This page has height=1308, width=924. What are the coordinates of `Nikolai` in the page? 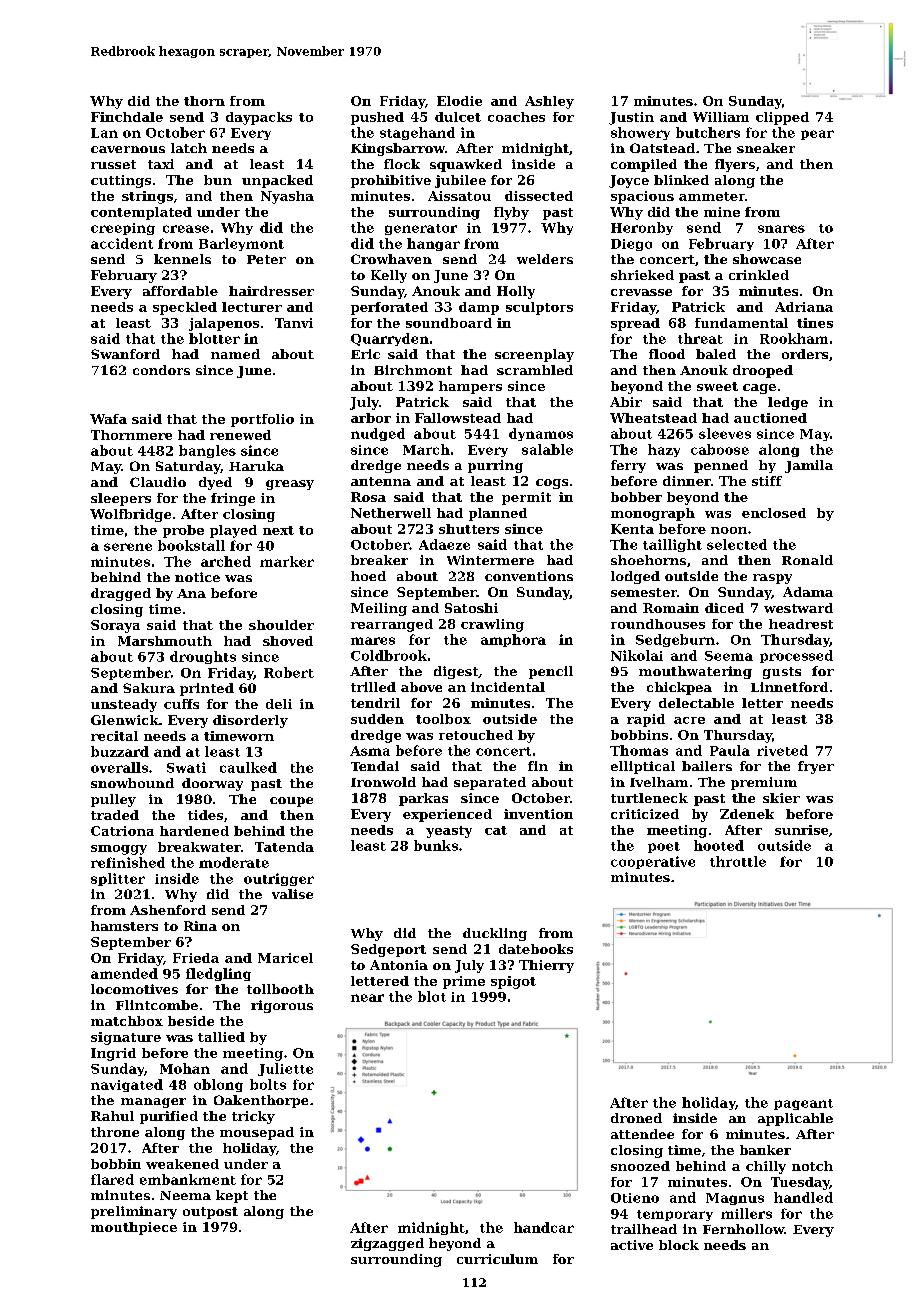 It's located at (637, 655).
